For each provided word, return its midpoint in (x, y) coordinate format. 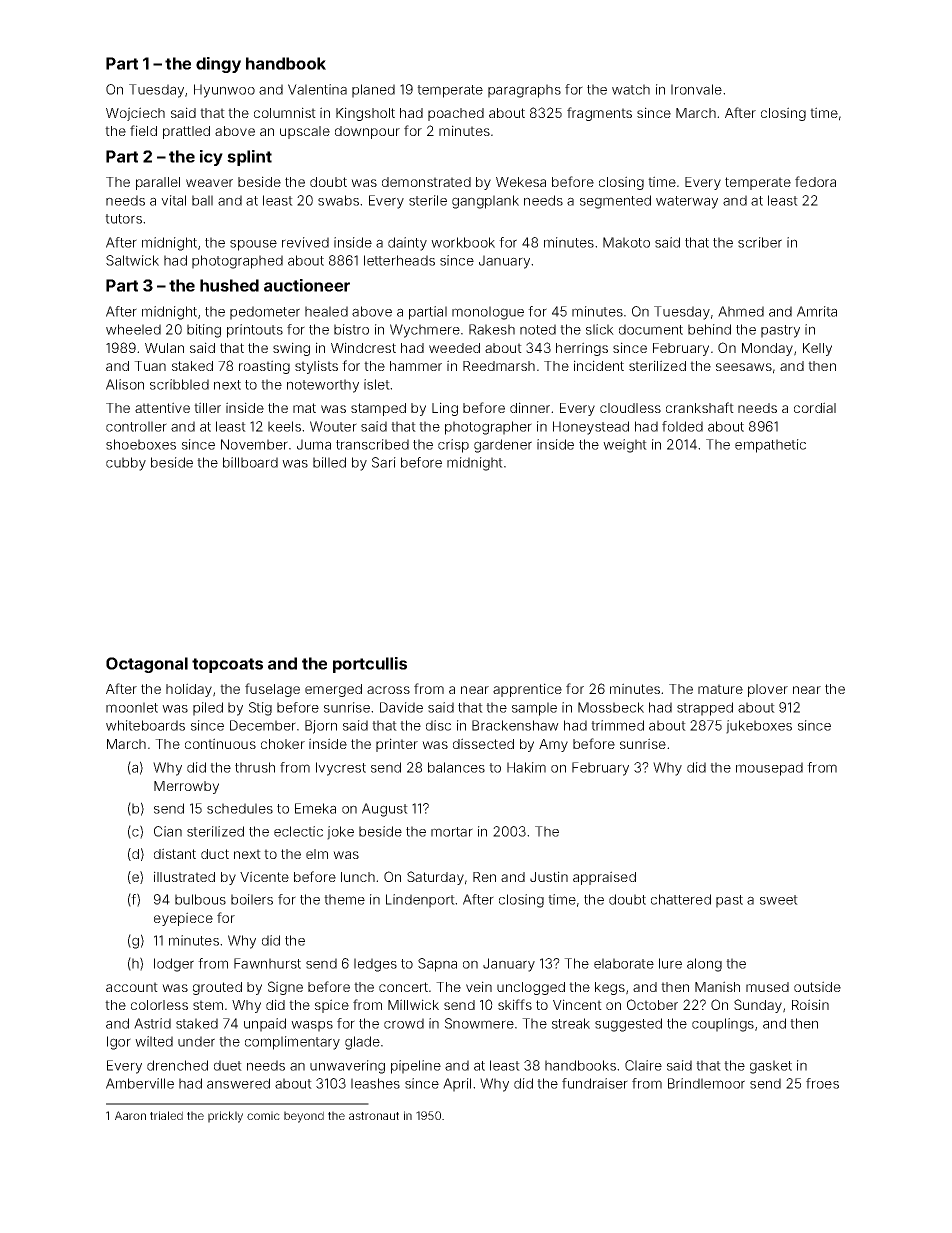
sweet (779, 900)
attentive (162, 407)
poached (456, 114)
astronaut (374, 1116)
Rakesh (492, 329)
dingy (218, 65)
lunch (358, 877)
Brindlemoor (706, 1083)
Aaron (130, 1115)
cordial (815, 407)
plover (768, 690)
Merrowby (186, 787)
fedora (815, 181)
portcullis (370, 665)
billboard (250, 462)
